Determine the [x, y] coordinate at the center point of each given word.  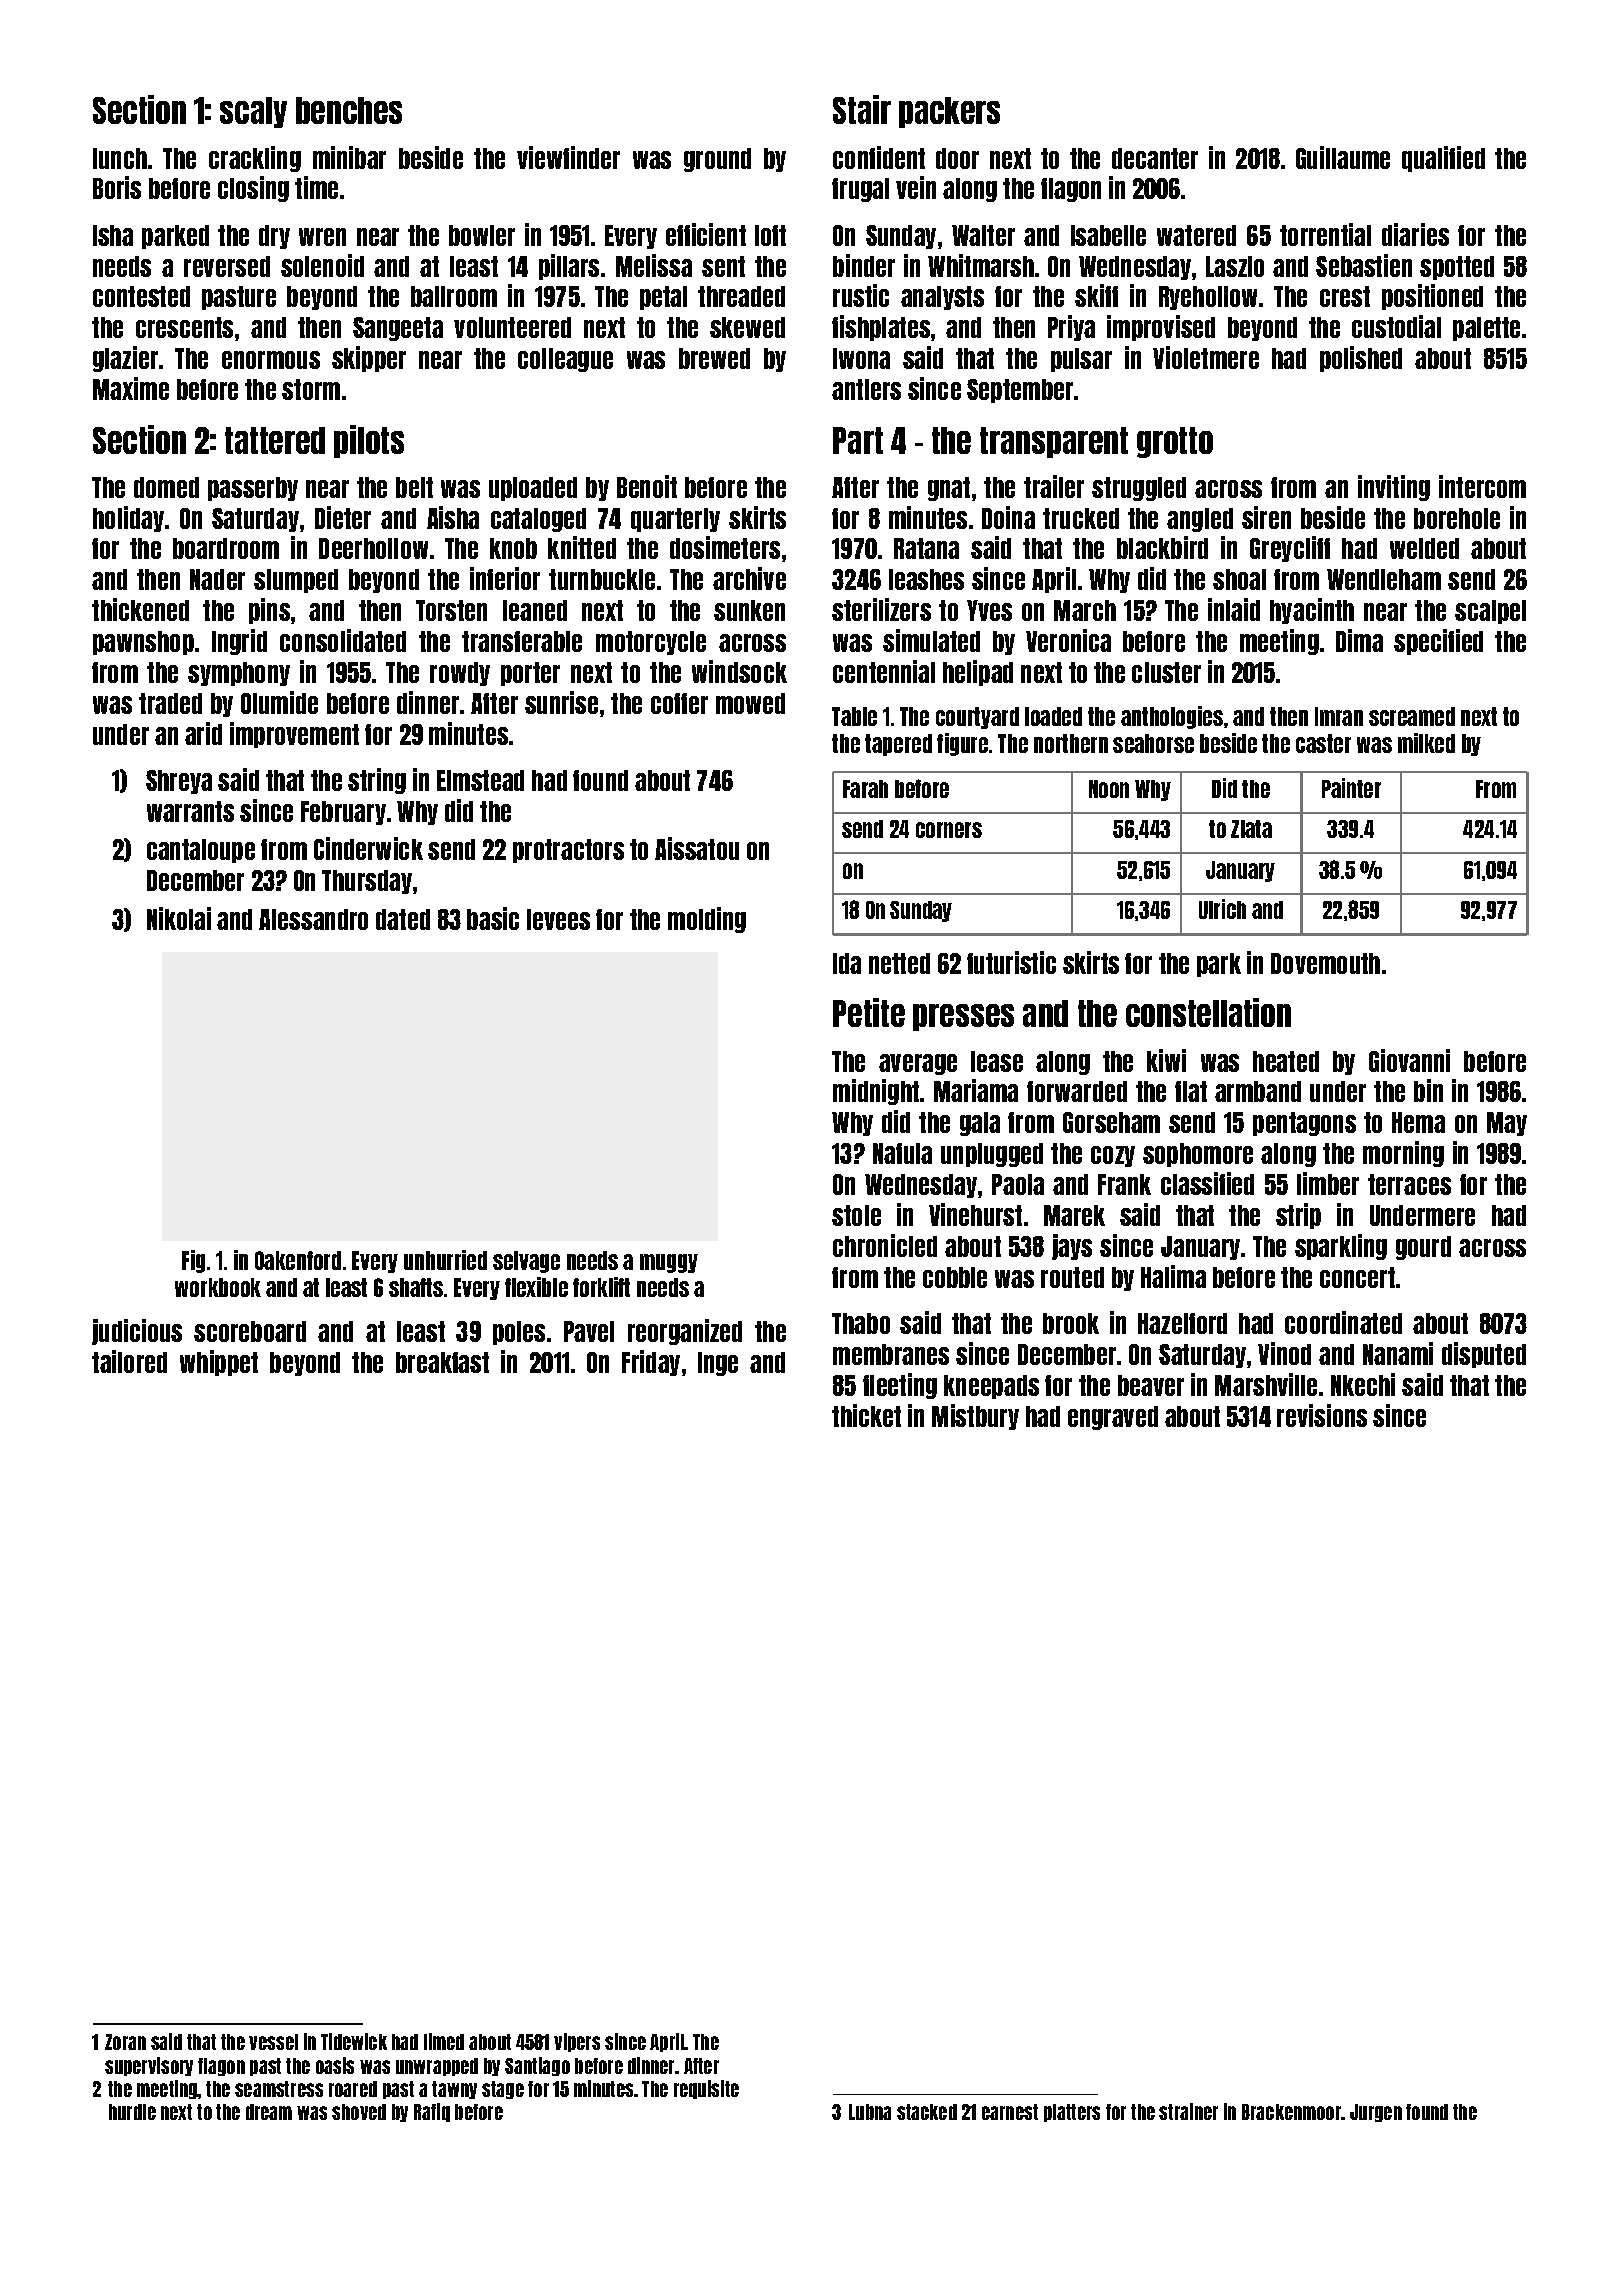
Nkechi [1363, 1384]
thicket [866, 1415]
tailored [129, 1361]
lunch [120, 158]
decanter [1155, 158]
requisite [706, 2089]
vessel [273, 2042]
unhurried [445, 1260]
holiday [128, 519]
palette [1486, 329]
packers [949, 112]
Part [858, 440]
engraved [1113, 1418]
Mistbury [975, 1417]
